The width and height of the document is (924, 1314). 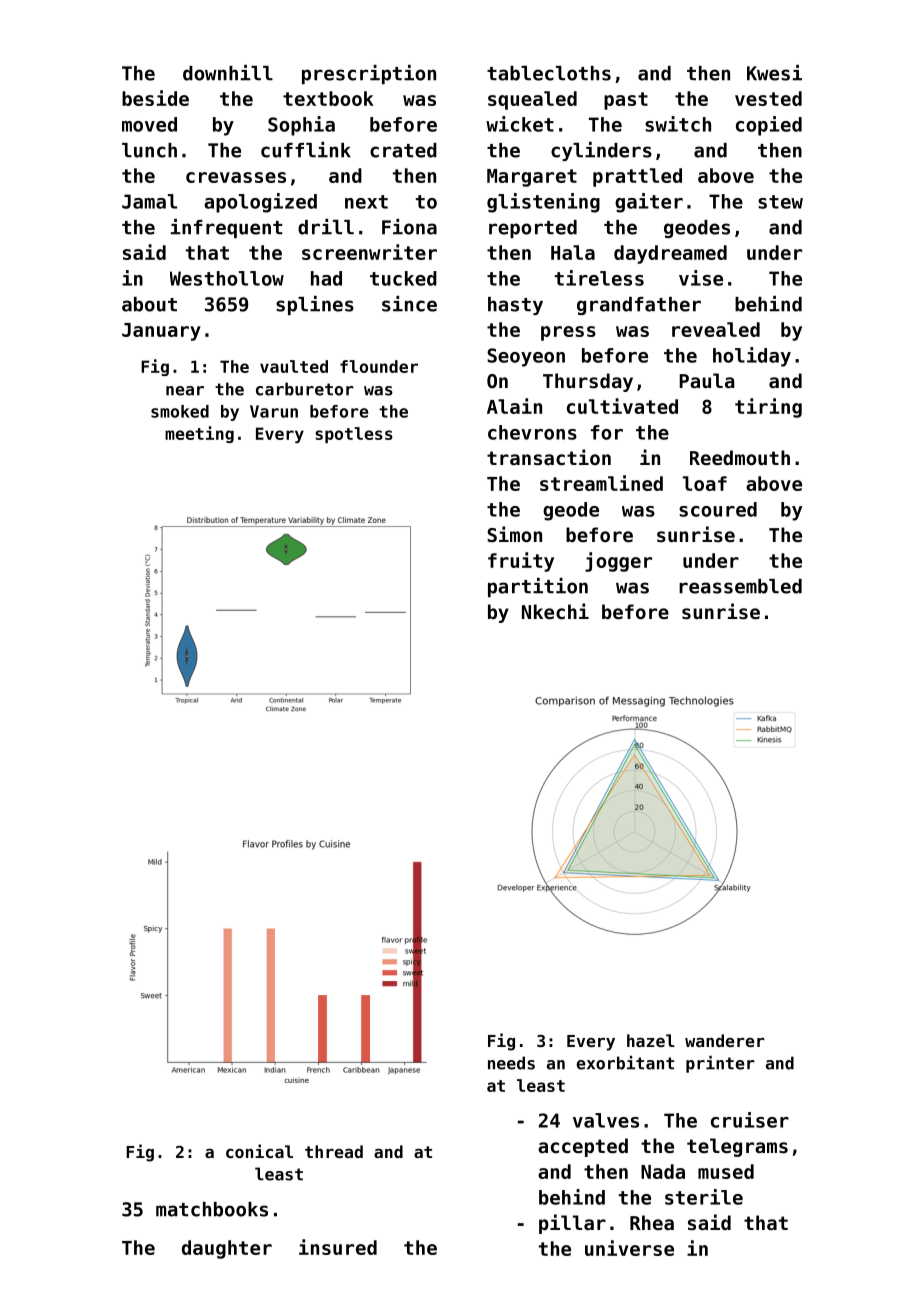 I want to click on hazel, so click(x=651, y=1040).
